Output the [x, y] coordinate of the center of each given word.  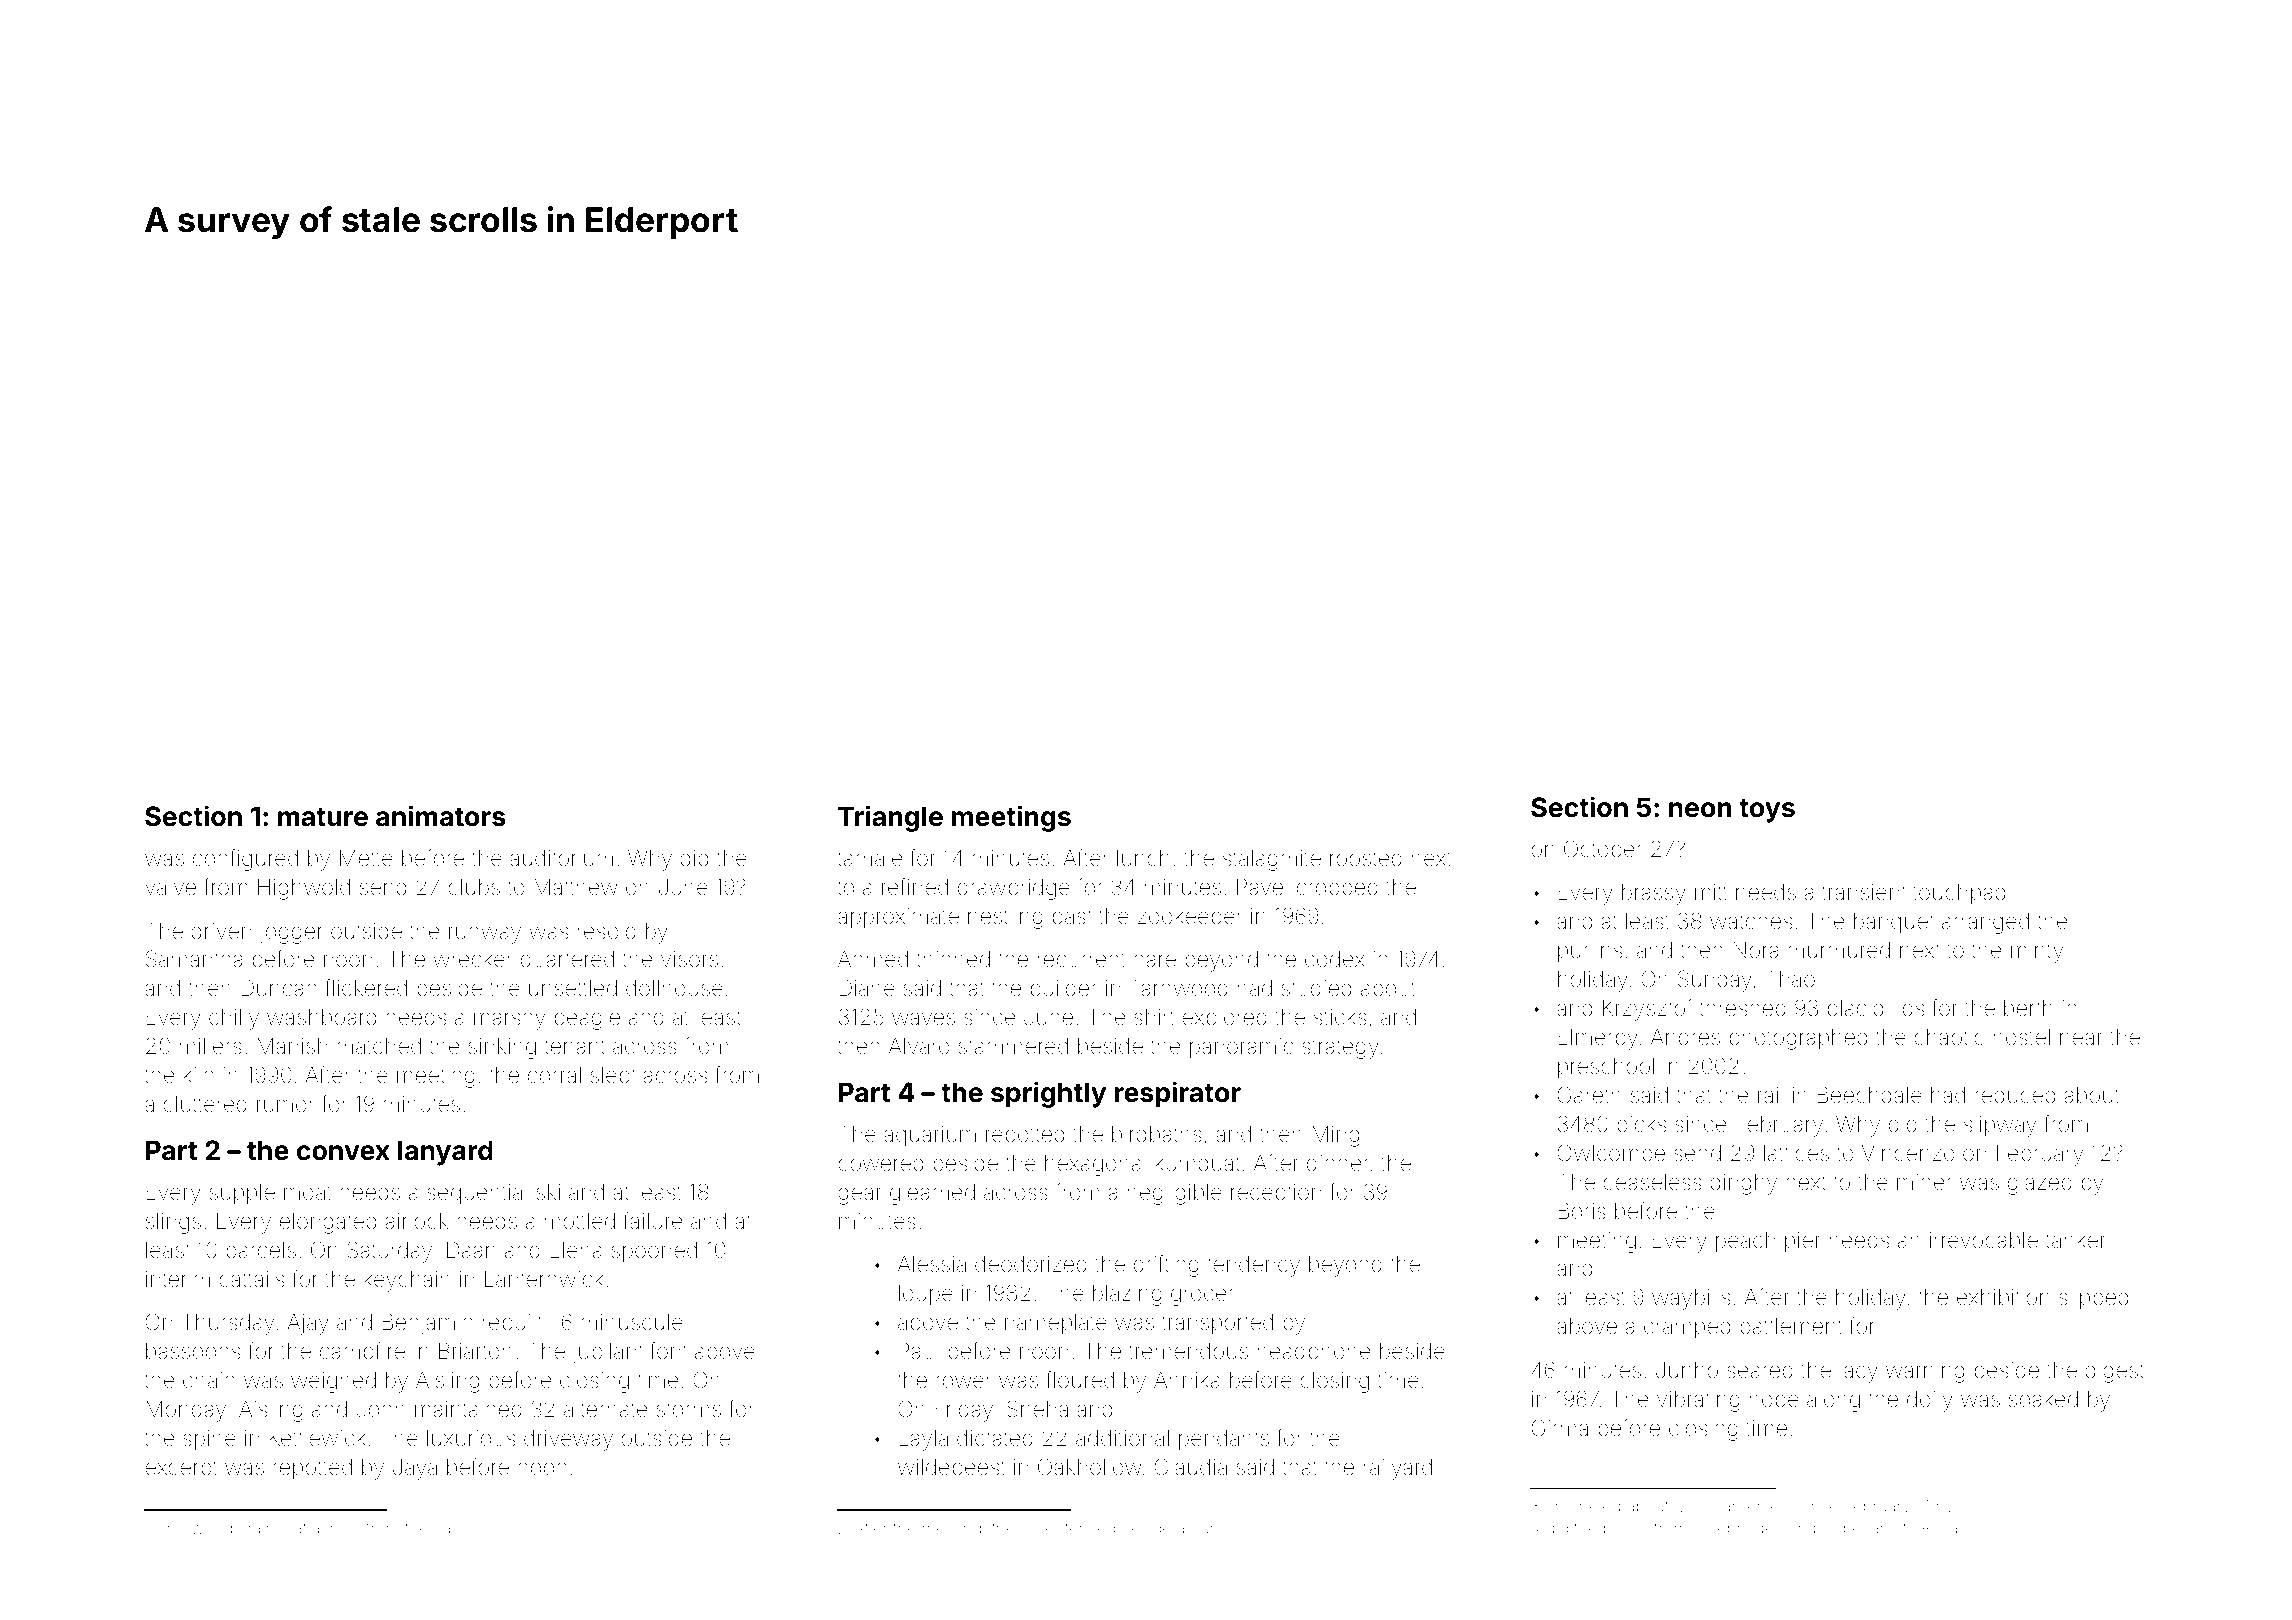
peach [1745, 1242]
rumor [285, 1105]
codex [1335, 959]
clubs [474, 887]
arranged [1985, 923]
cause [456, 1529]
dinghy [1743, 1184]
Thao [1790, 978]
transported [1217, 1324]
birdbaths [1157, 1134]
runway [485, 935]
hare [1155, 959]
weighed [333, 1382]
